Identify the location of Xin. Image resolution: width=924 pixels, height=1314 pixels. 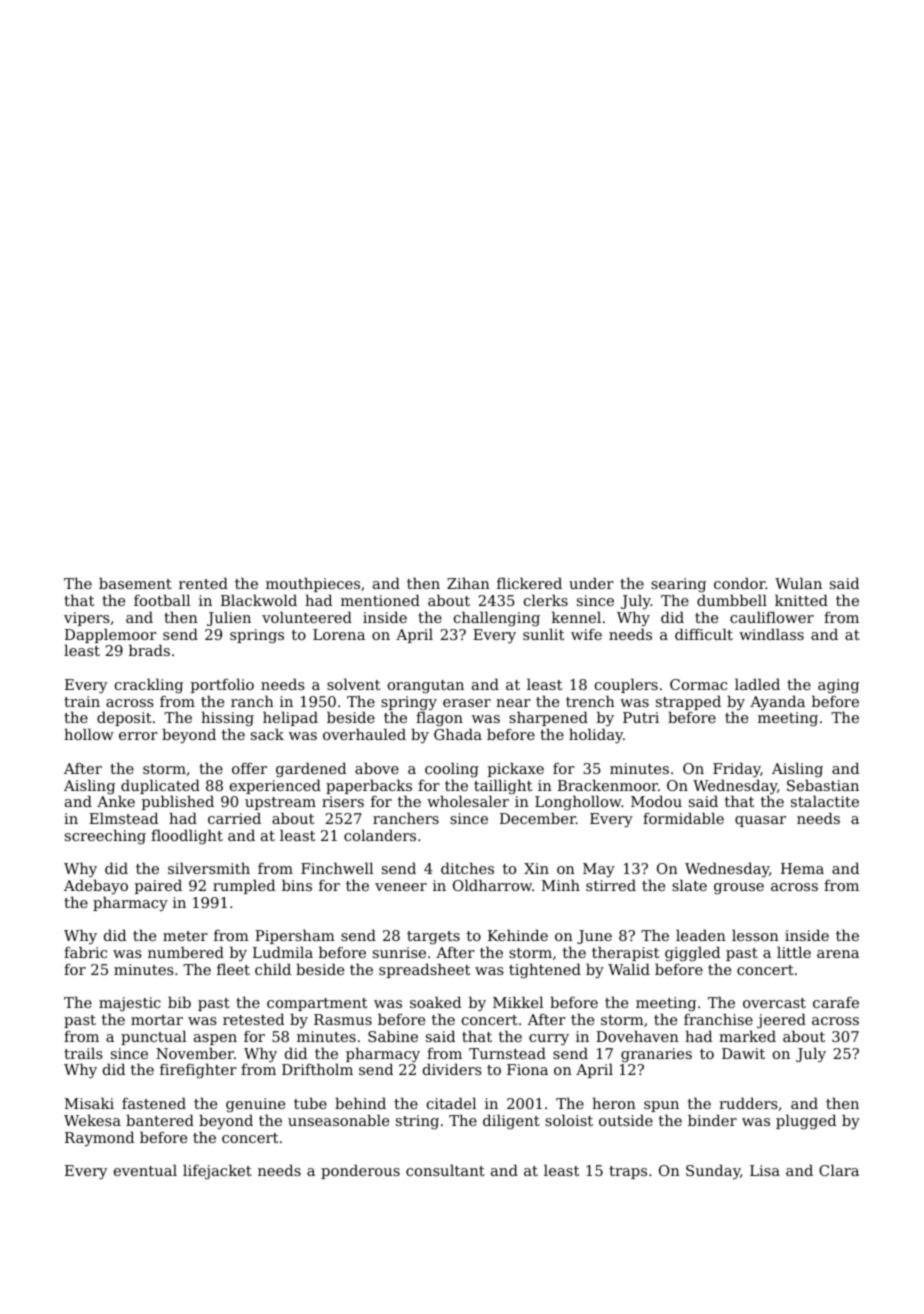
(536, 868).
